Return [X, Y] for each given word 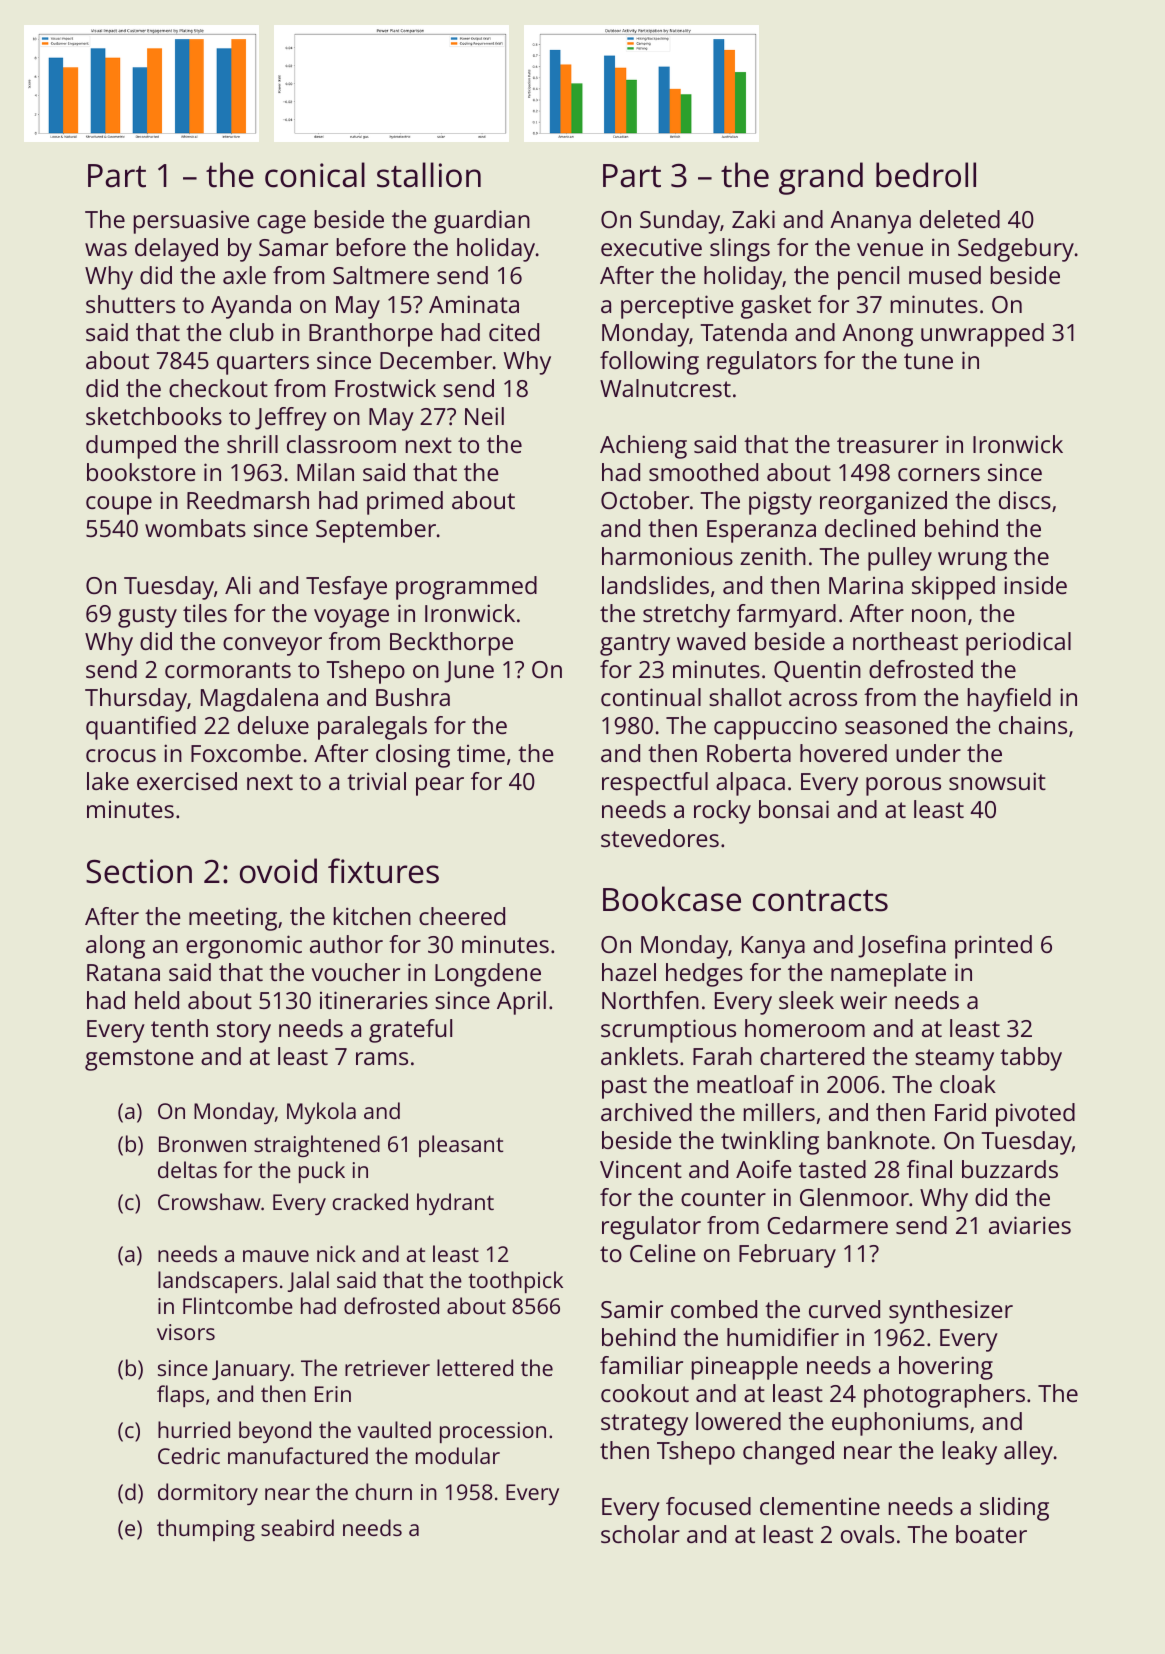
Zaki [753, 219]
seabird [297, 1527]
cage [281, 224]
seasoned [896, 725]
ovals [867, 1534]
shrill [252, 444]
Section [139, 871]
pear [440, 786]
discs [1025, 500]
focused [708, 1506]
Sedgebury [1016, 250]
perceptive [677, 307]
